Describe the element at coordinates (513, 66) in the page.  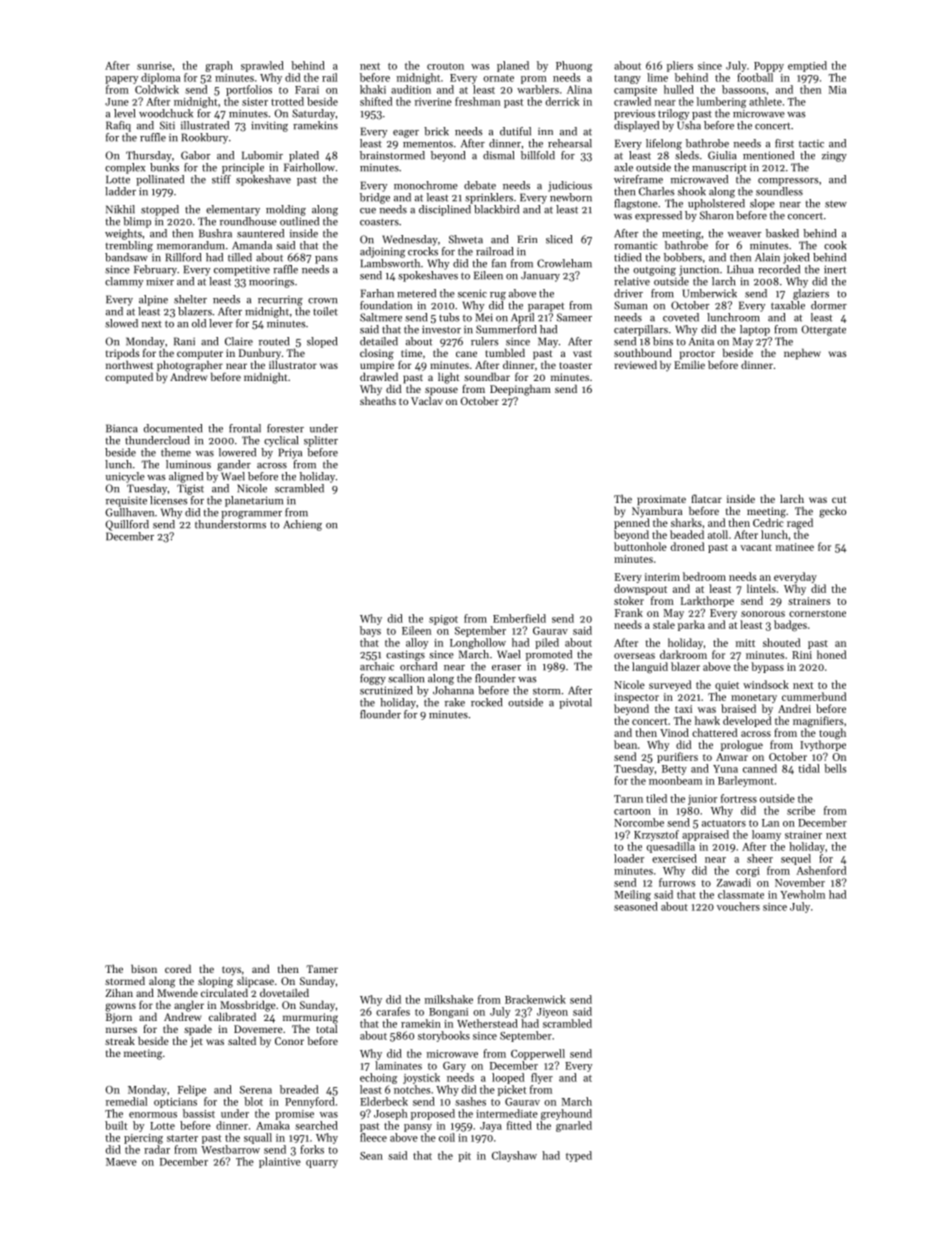
I see `planed` at that location.
